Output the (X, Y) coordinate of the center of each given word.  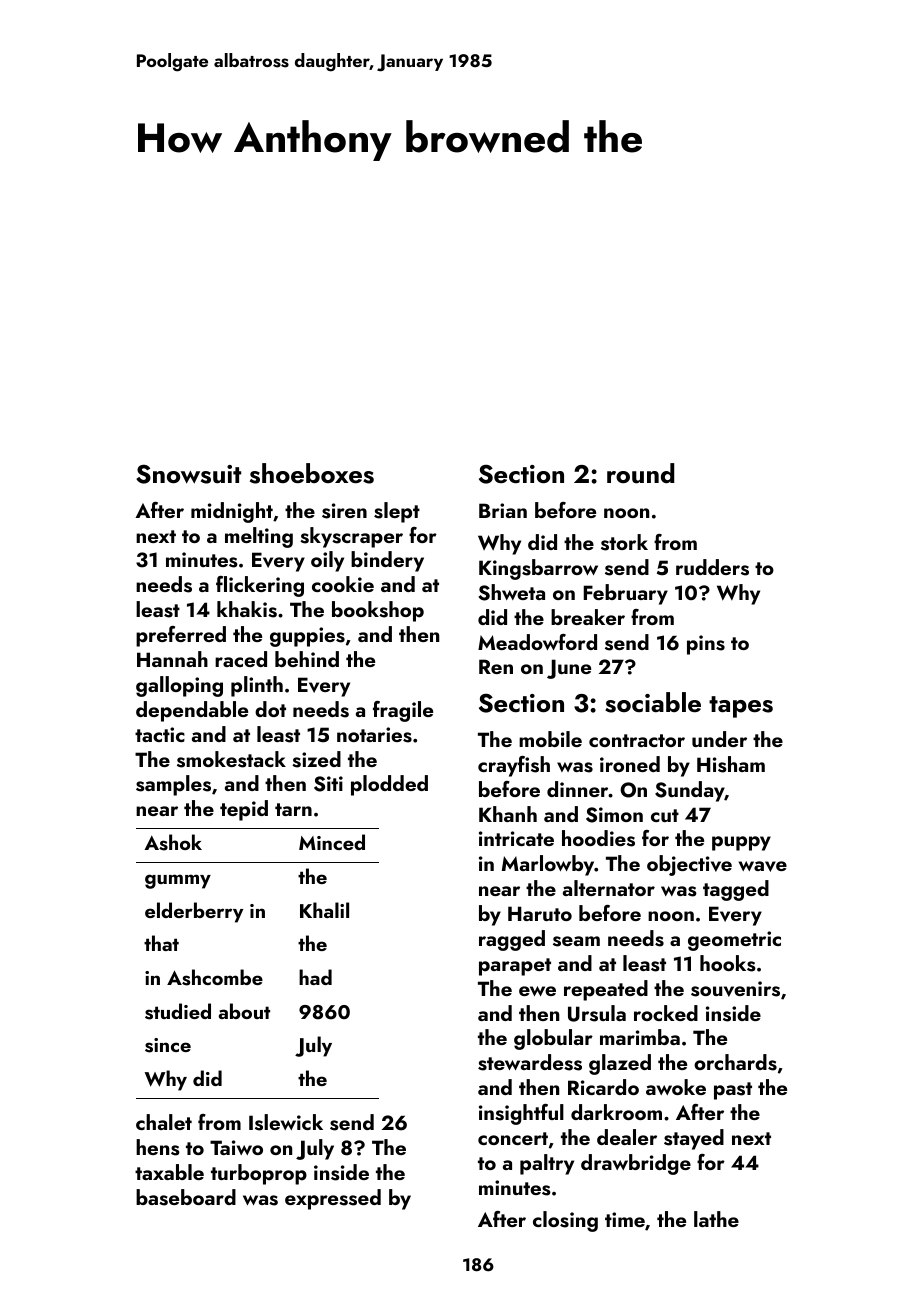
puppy (741, 843)
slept (397, 512)
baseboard (186, 1197)
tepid (244, 810)
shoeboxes (312, 473)
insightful (521, 1114)
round (640, 473)
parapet (515, 967)
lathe (716, 1219)
